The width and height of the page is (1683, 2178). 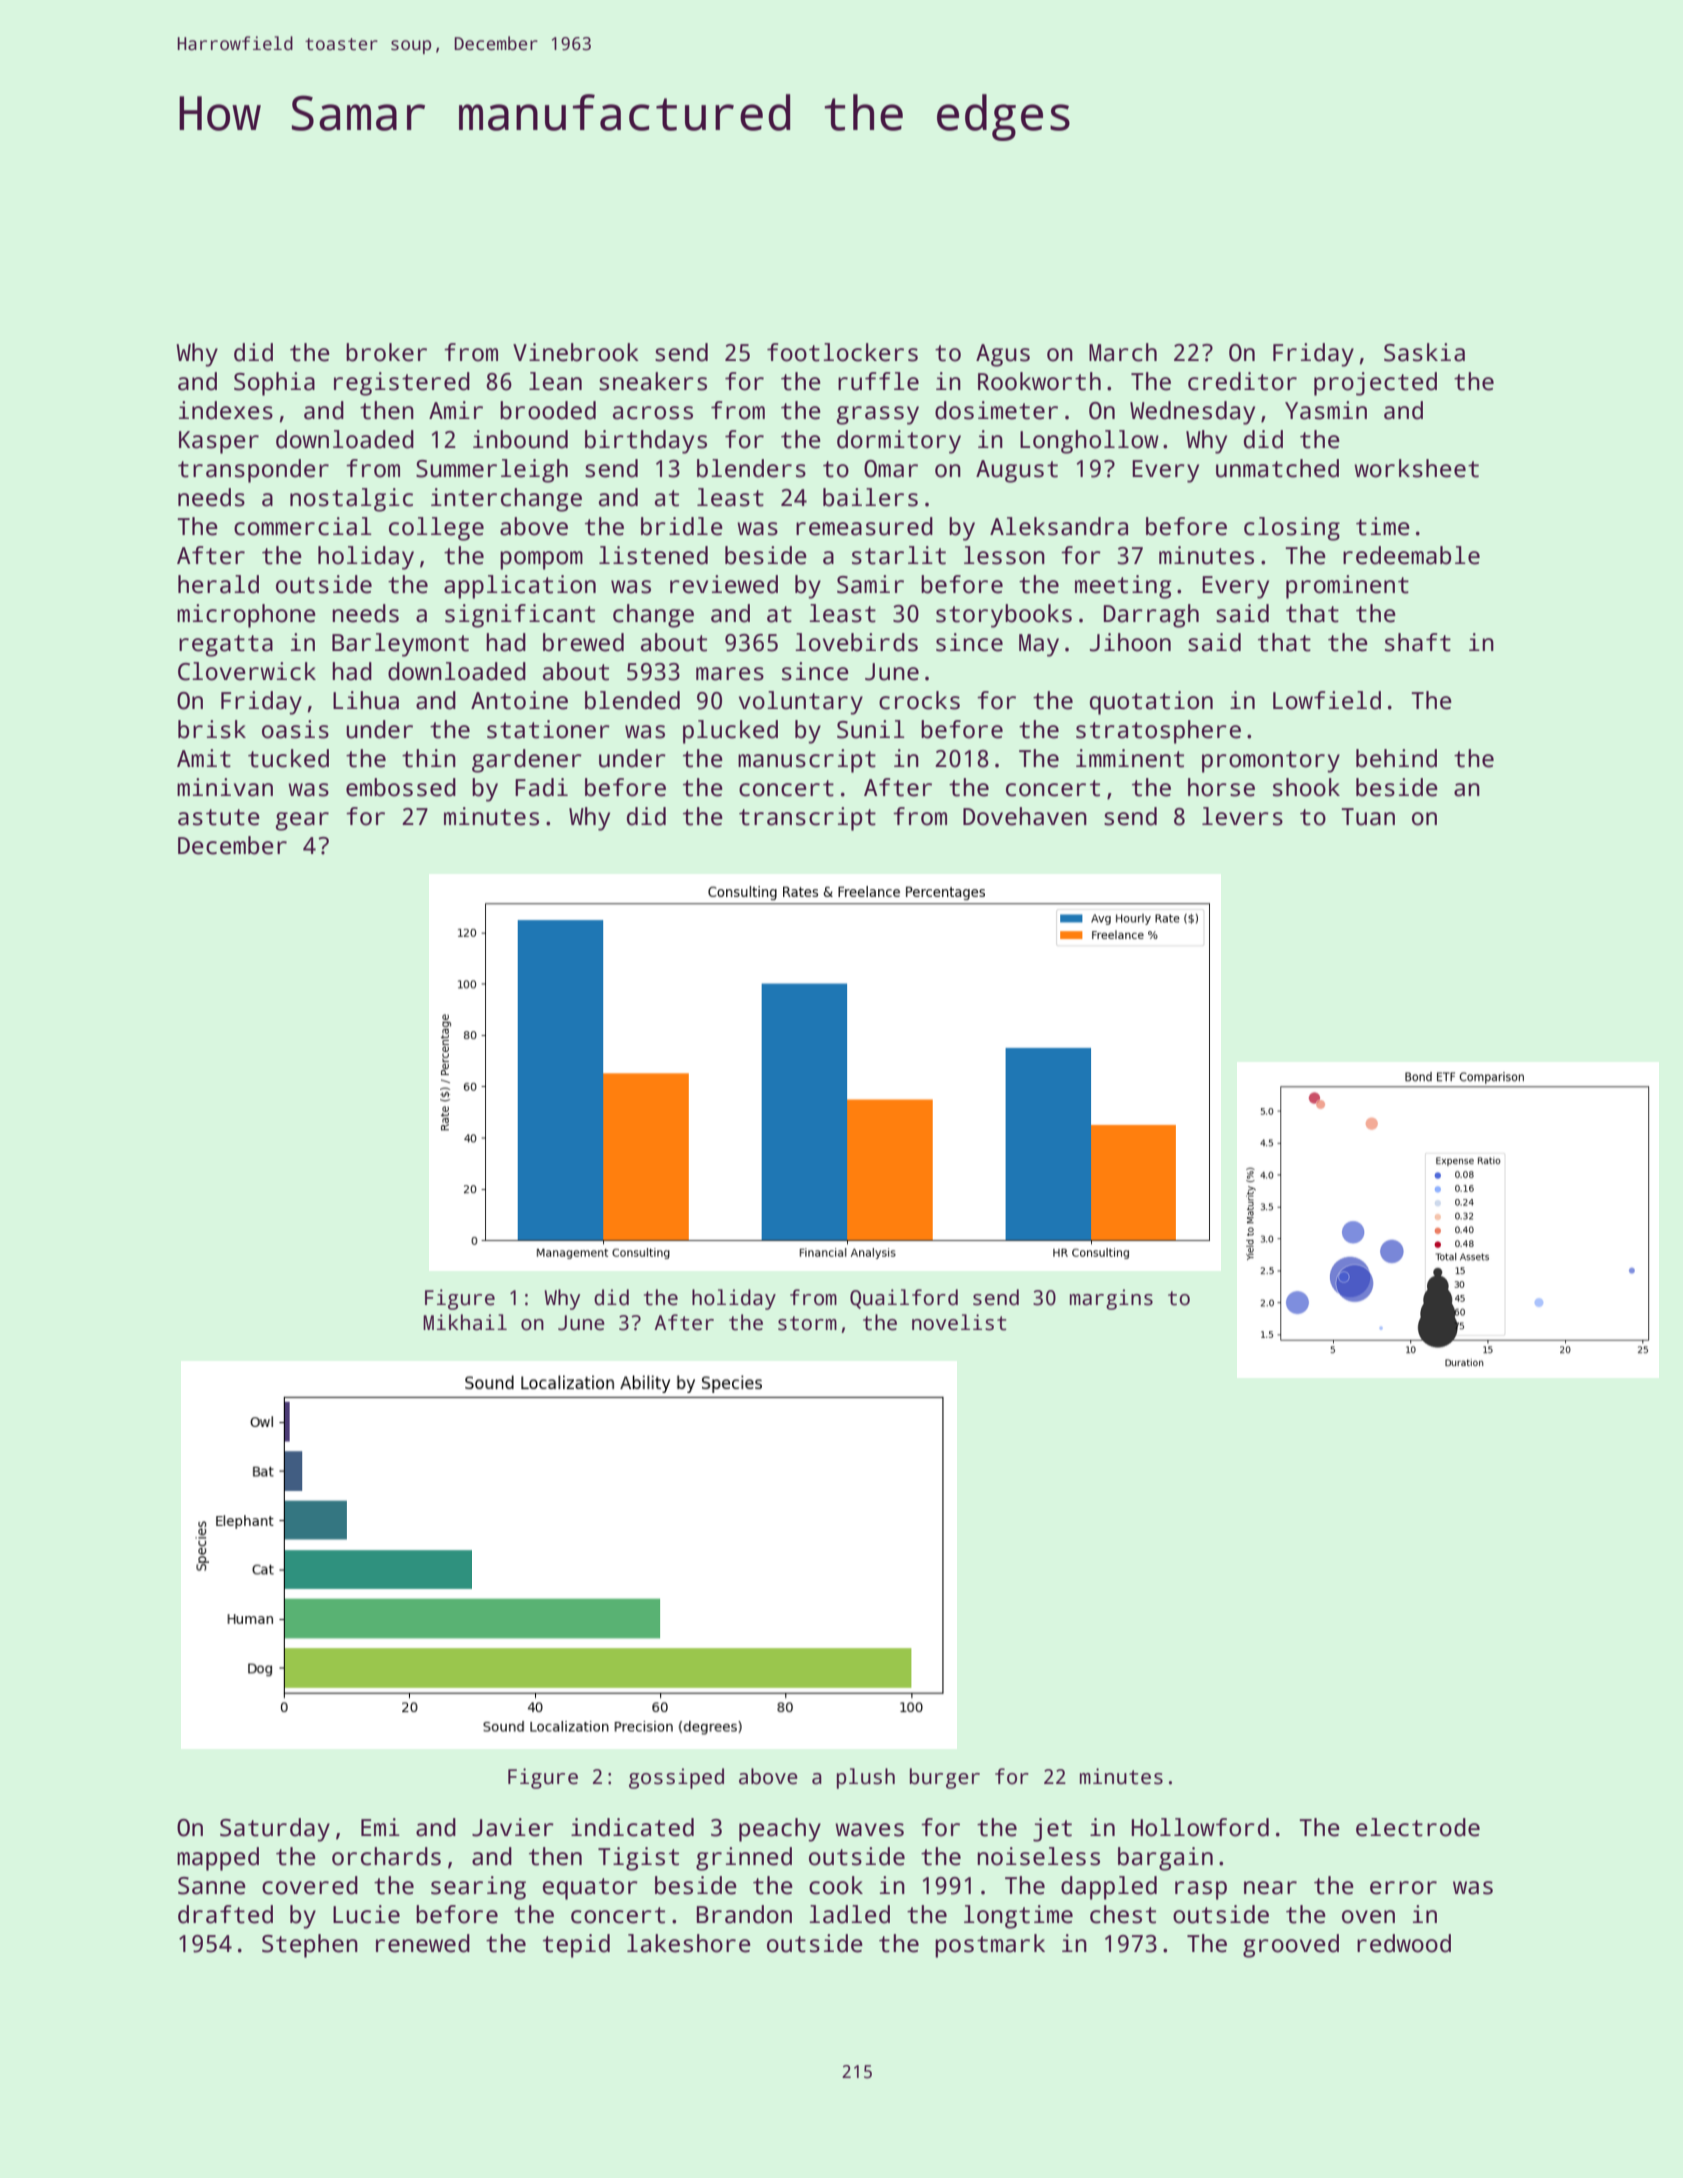 What do you see at coordinates (866, 1778) in the page?
I see `plush` at bounding box center [866, 1778].
